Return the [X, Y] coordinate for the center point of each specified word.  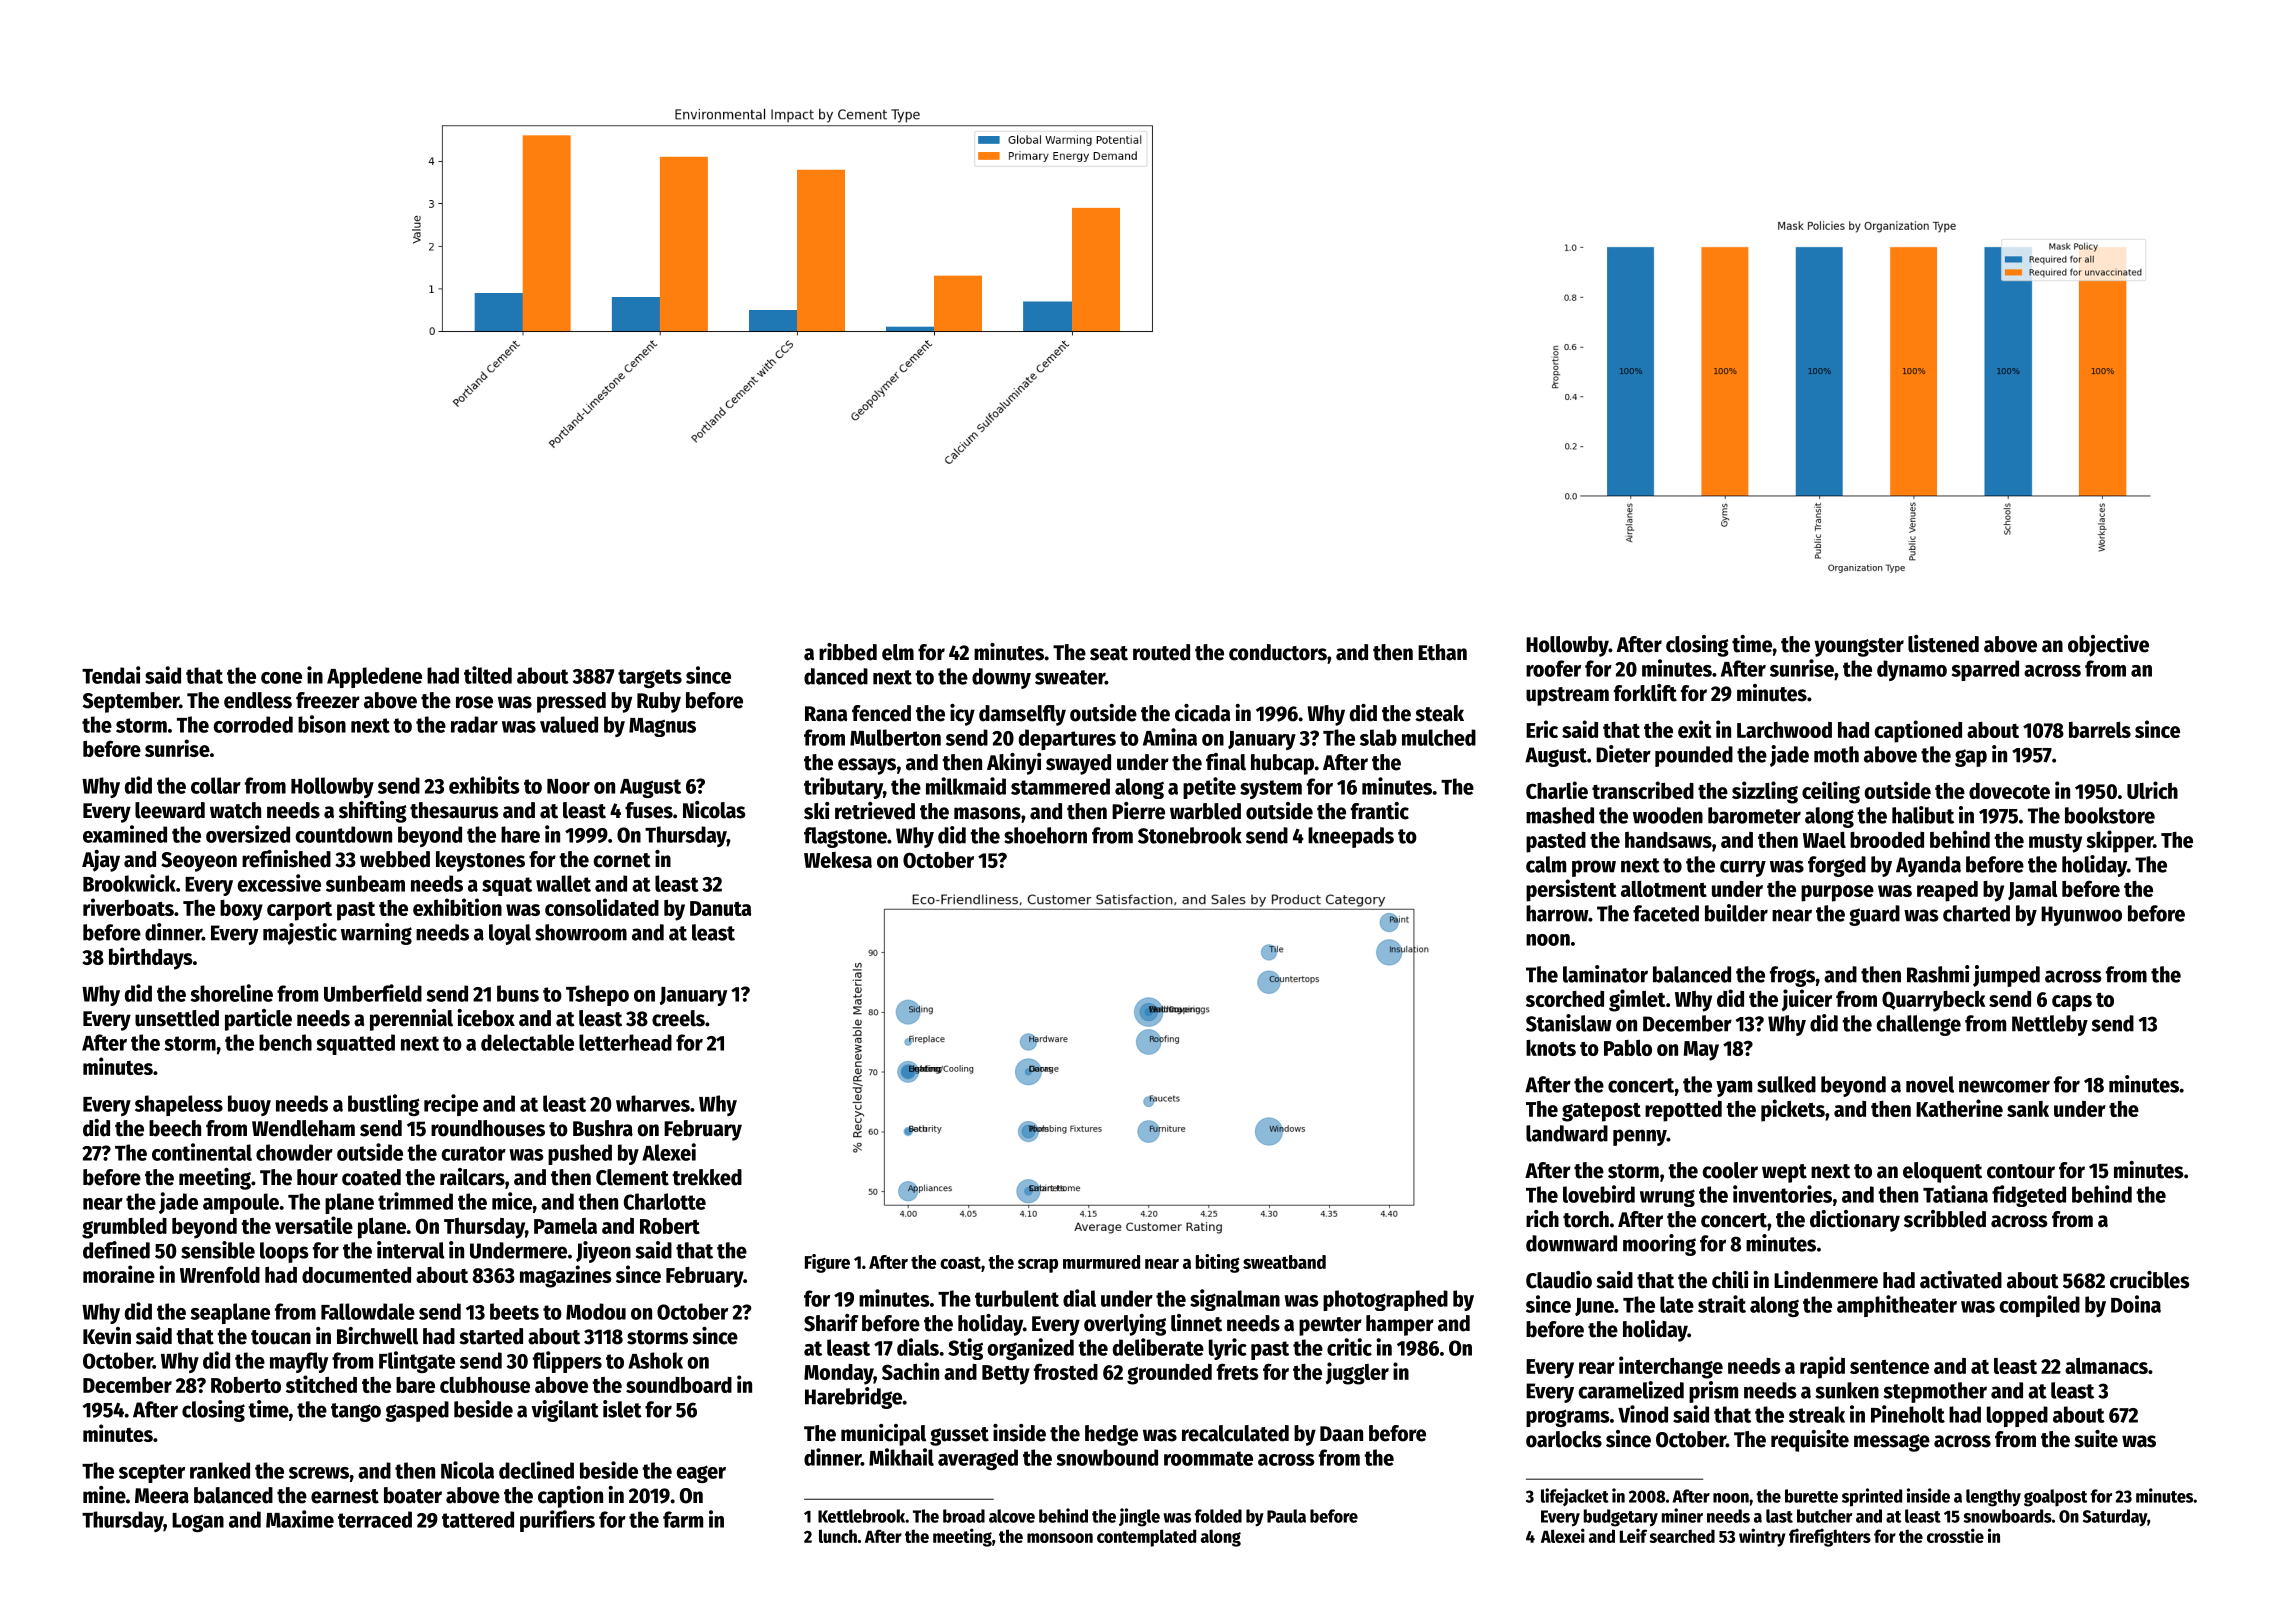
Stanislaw [1569, 1023]
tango [356, 1412]
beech [175, 1128]
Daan [1341, 1434]
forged [1837, 866]
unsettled [177, 1018]
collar [216, 785]
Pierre [1138, 811]
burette [1811, 1496]
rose [474, 702]
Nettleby [2050, 1025]
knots [1551, 1048]
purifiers [557, 1521]
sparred [1985, 670]
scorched [1565, 999]
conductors [1278, 652]
